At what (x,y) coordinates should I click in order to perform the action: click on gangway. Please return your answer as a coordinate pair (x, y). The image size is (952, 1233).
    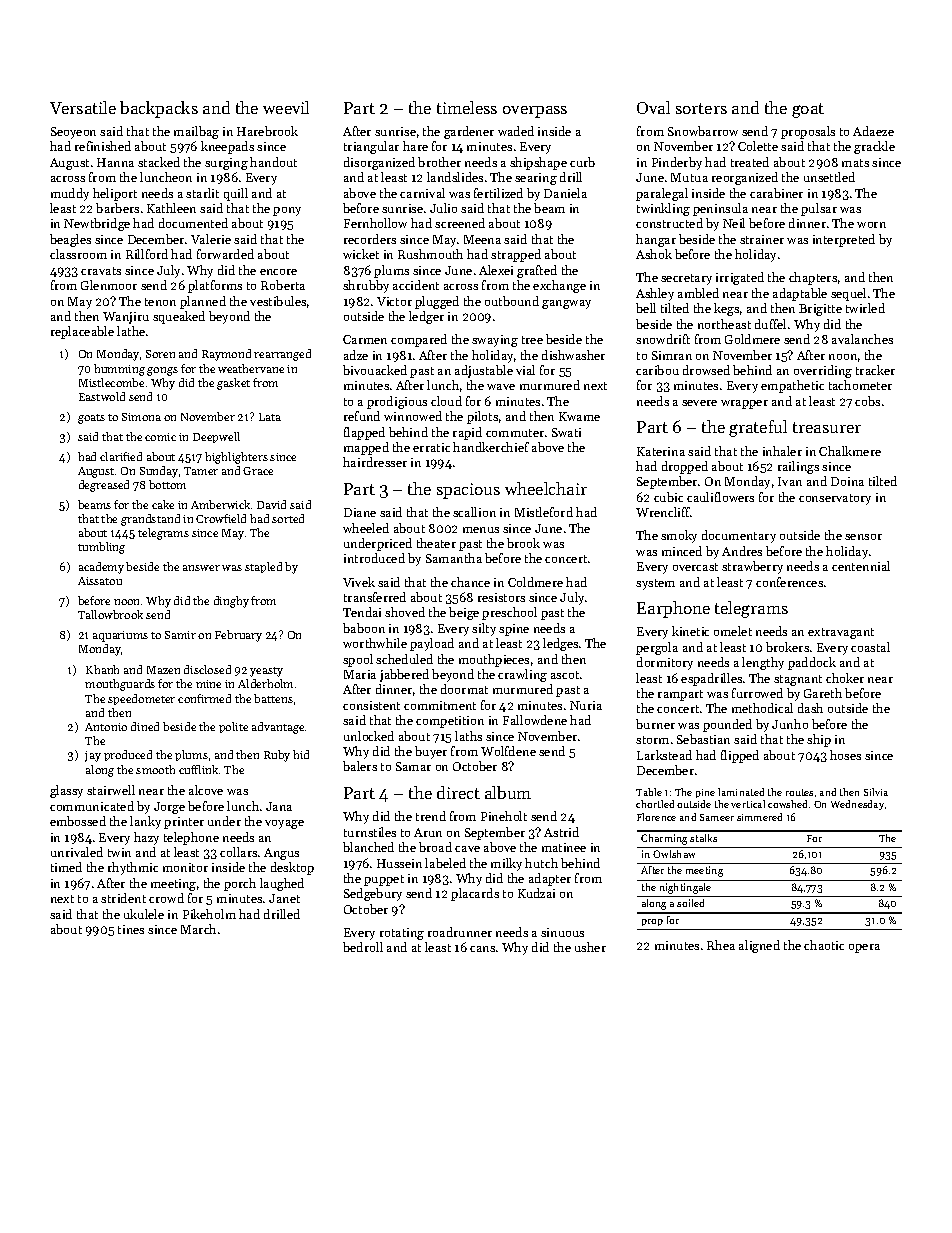
    Looking at the image, I should click on (566, 304).
